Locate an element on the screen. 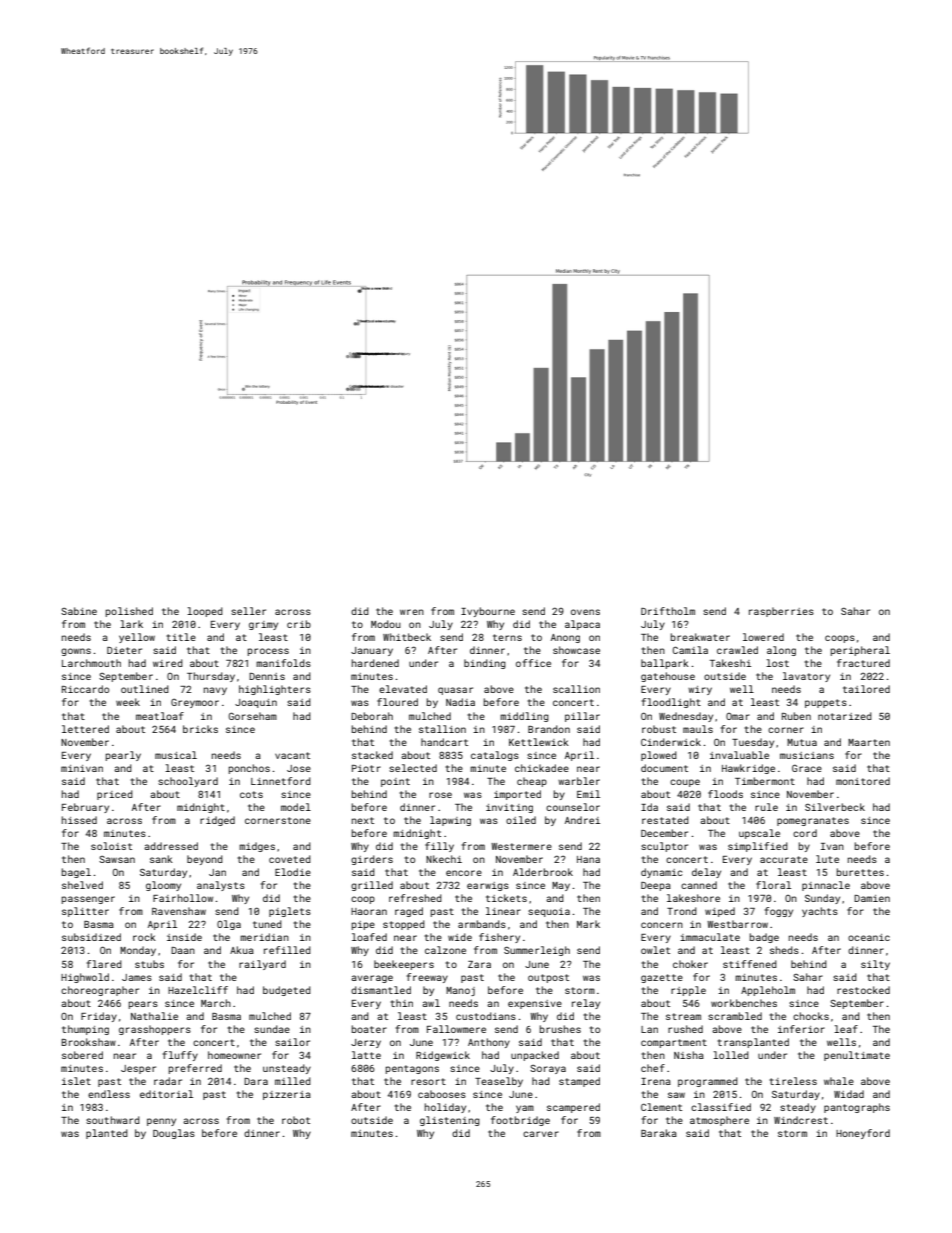  Deborah is located at coordinates (372, 716).
